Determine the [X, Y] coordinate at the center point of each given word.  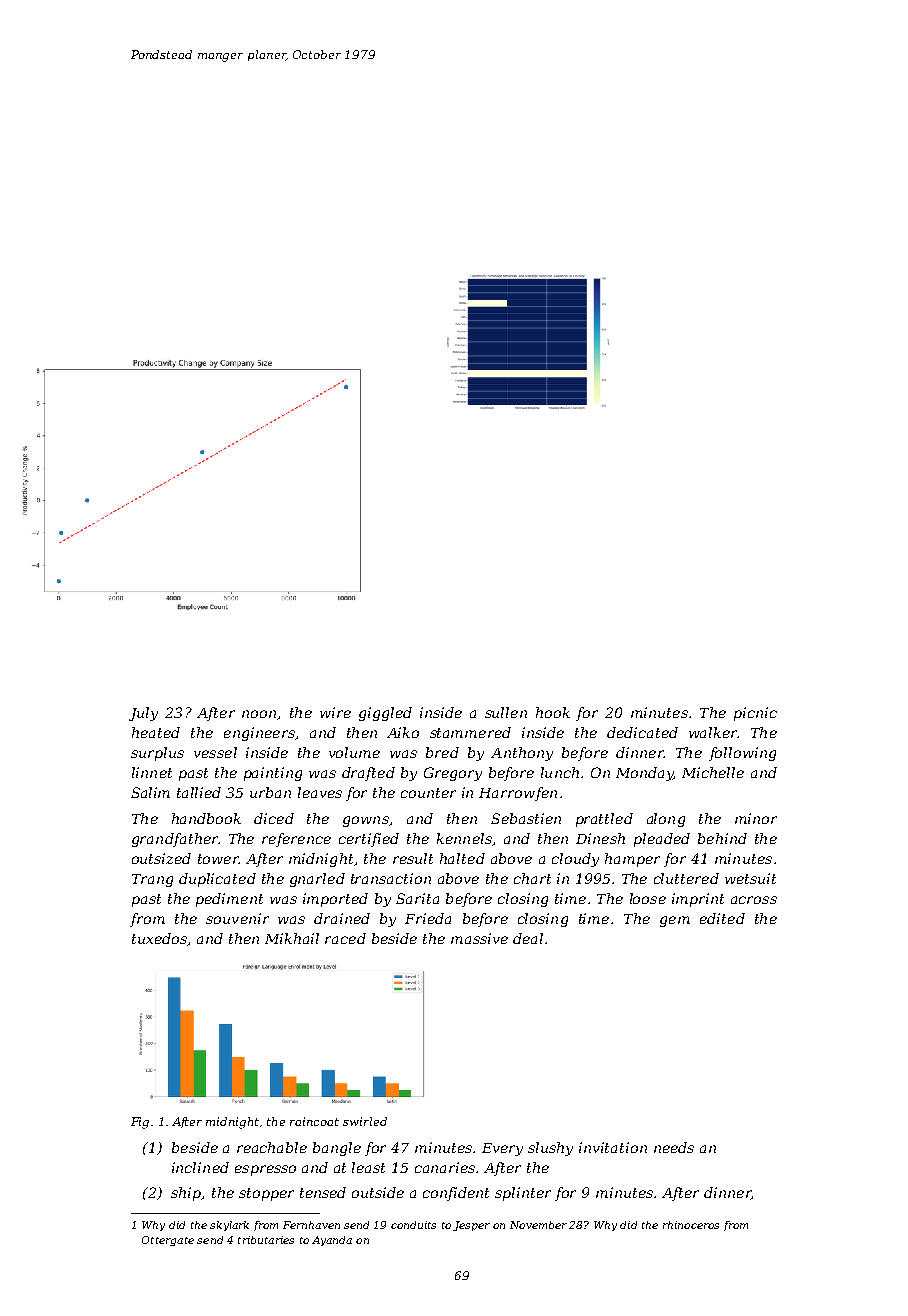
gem [675, 921]
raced [345, 938]
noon [259, 714]
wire [335, 712]
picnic [755, 714]
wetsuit [750, 878]
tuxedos [160, 939]
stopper [266, 1194]
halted [462, 858]
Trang [152, 880]
